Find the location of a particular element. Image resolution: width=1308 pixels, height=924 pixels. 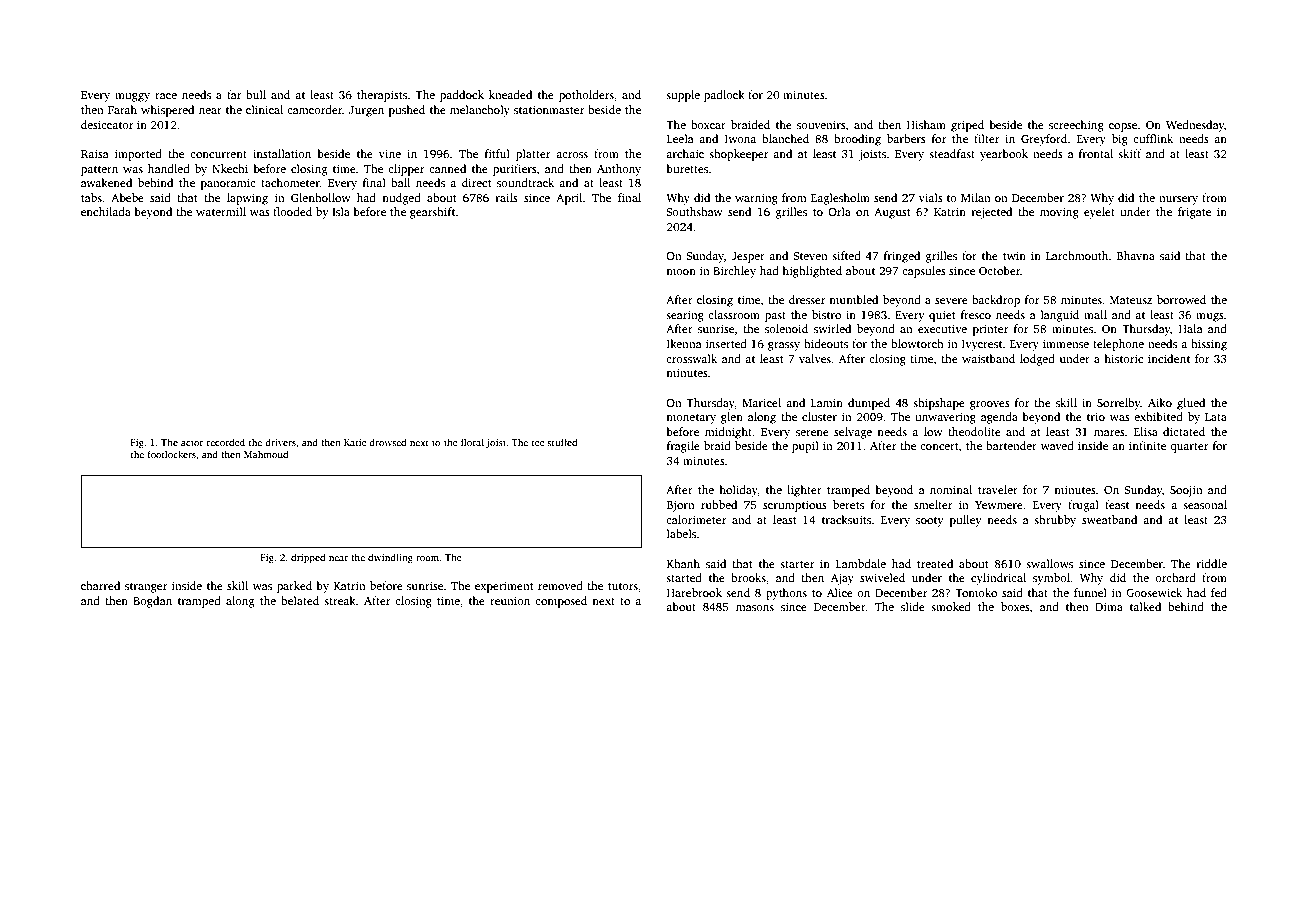

Bhavna is located at coordinates (1136, 255).
